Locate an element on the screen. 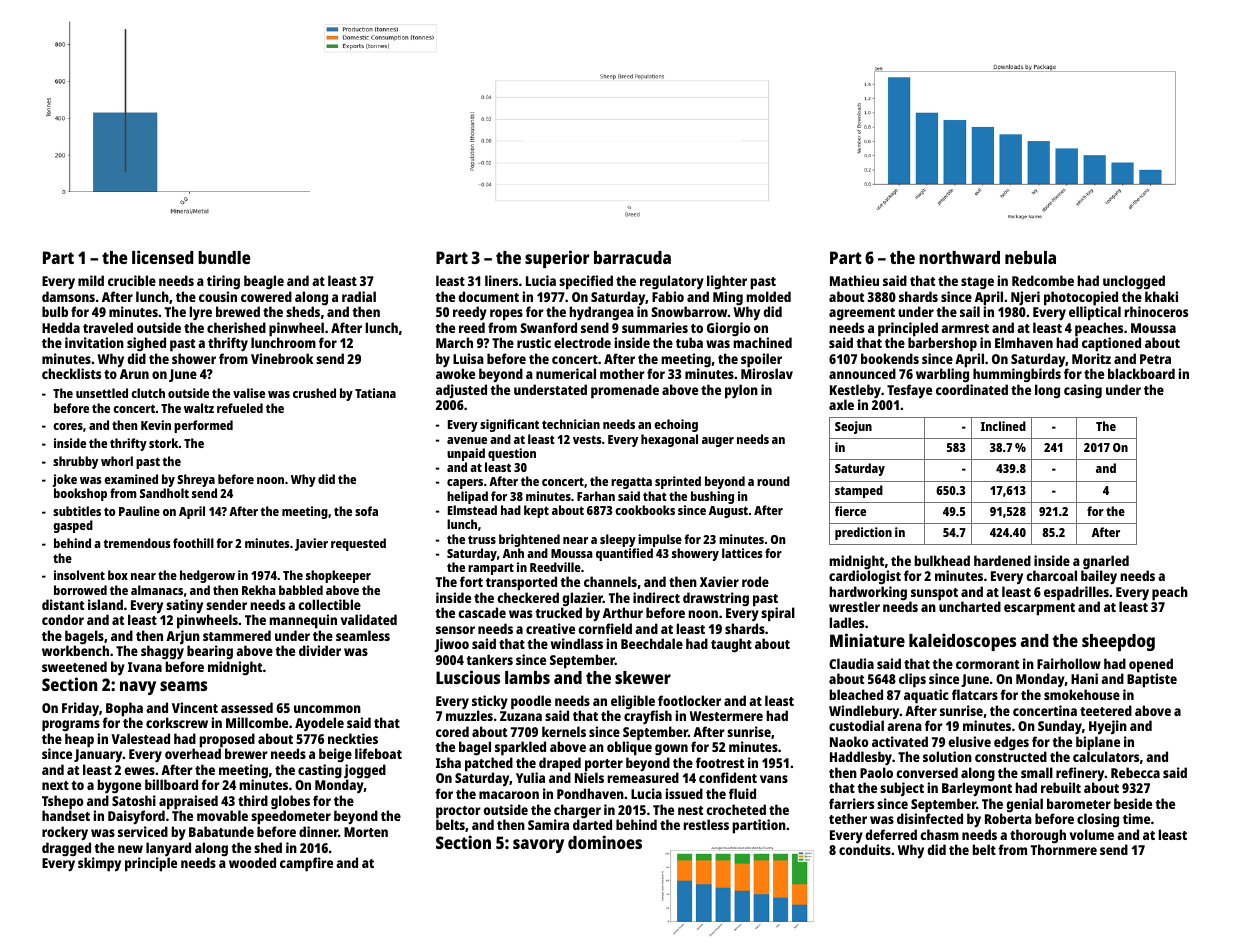 The height and width of the screenshot is (952, 1233). Miniature is located at coordinates (867, 640).
